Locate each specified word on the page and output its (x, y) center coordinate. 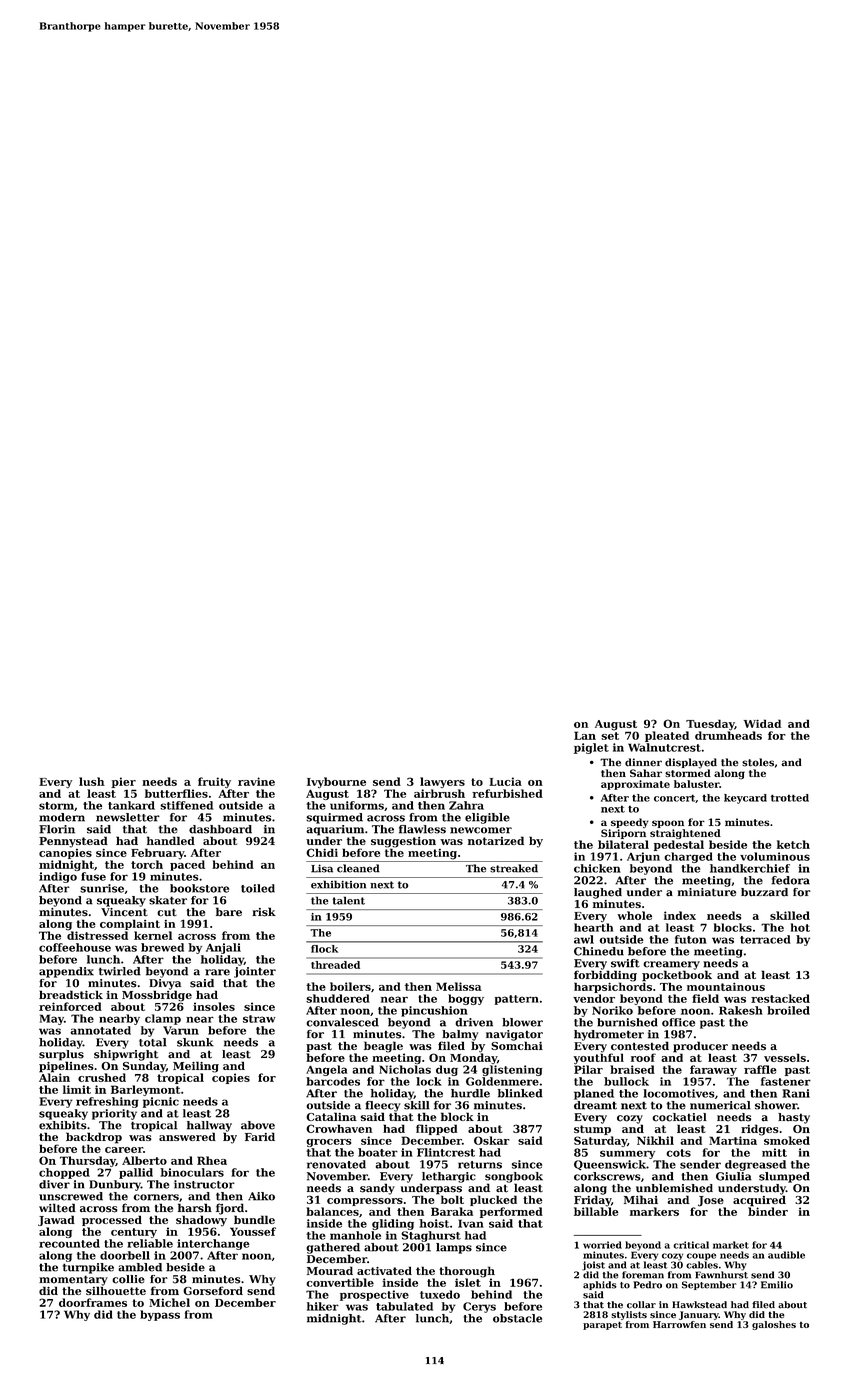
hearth (593, 927)
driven (474, 1022)
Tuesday (710, 725)
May (52, 1019)
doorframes (93, 1302)
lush (92, 781)
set (610, 736)
